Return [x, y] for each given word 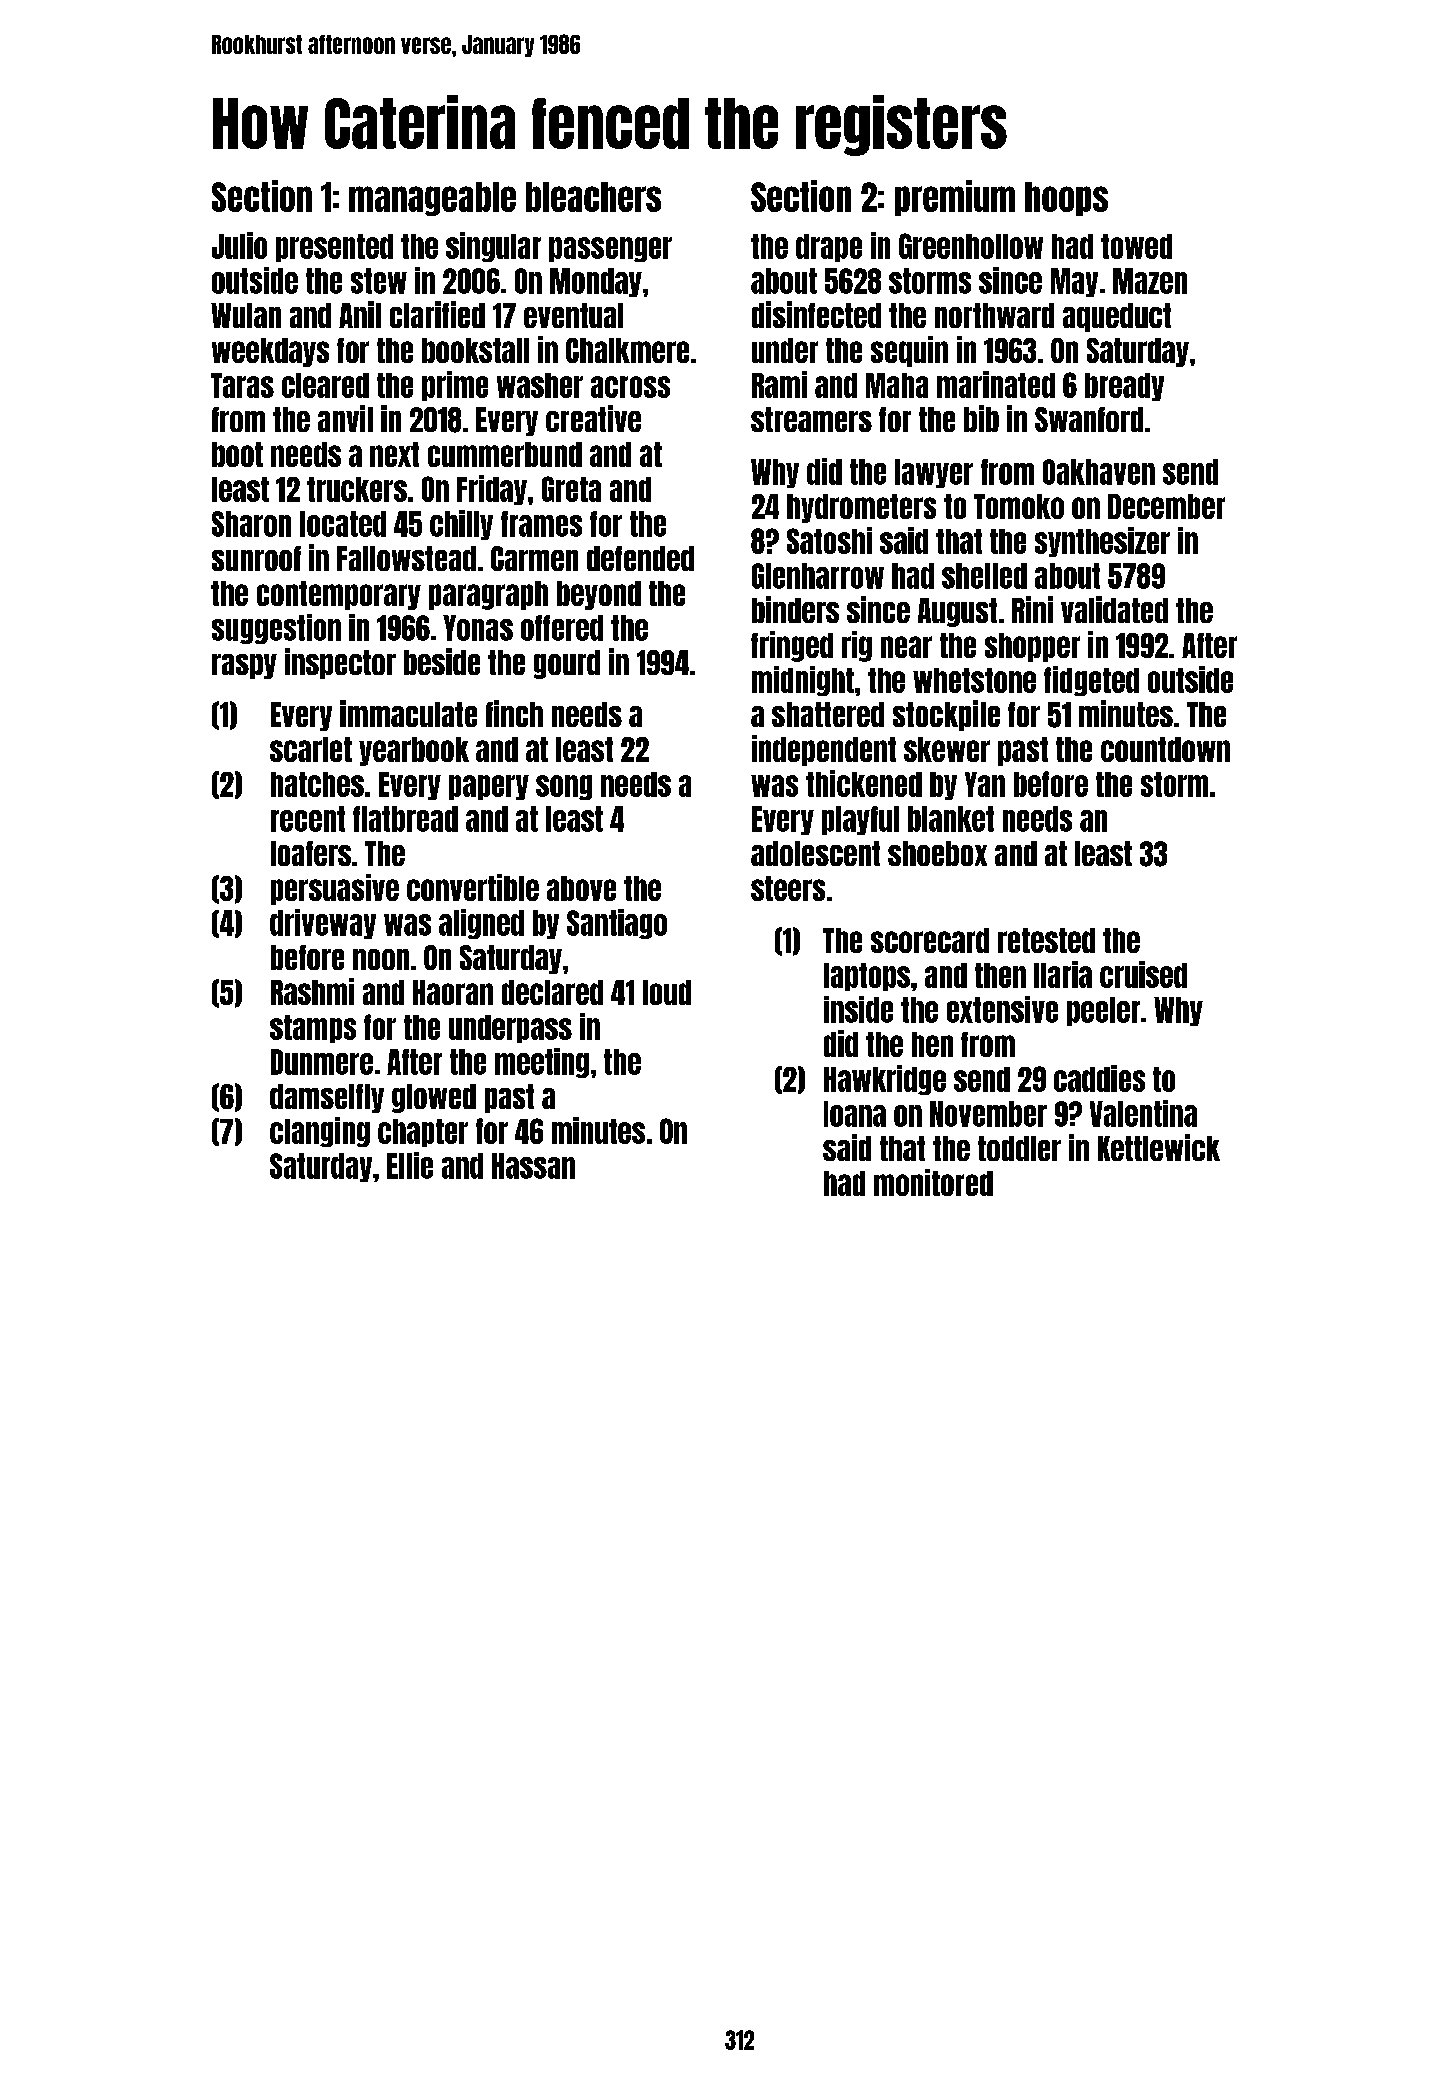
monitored [933, 1182]
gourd [567, 664]
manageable [432, 199]
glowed [434, 1098]
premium [955, 198]
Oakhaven [1099, 472]
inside [858, 1009]
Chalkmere [627, 350]
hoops [1066, 199]
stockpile [946, 715]
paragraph [488, 595]
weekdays [270, 352]
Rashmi [312, 991]
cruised [1143, 974]
